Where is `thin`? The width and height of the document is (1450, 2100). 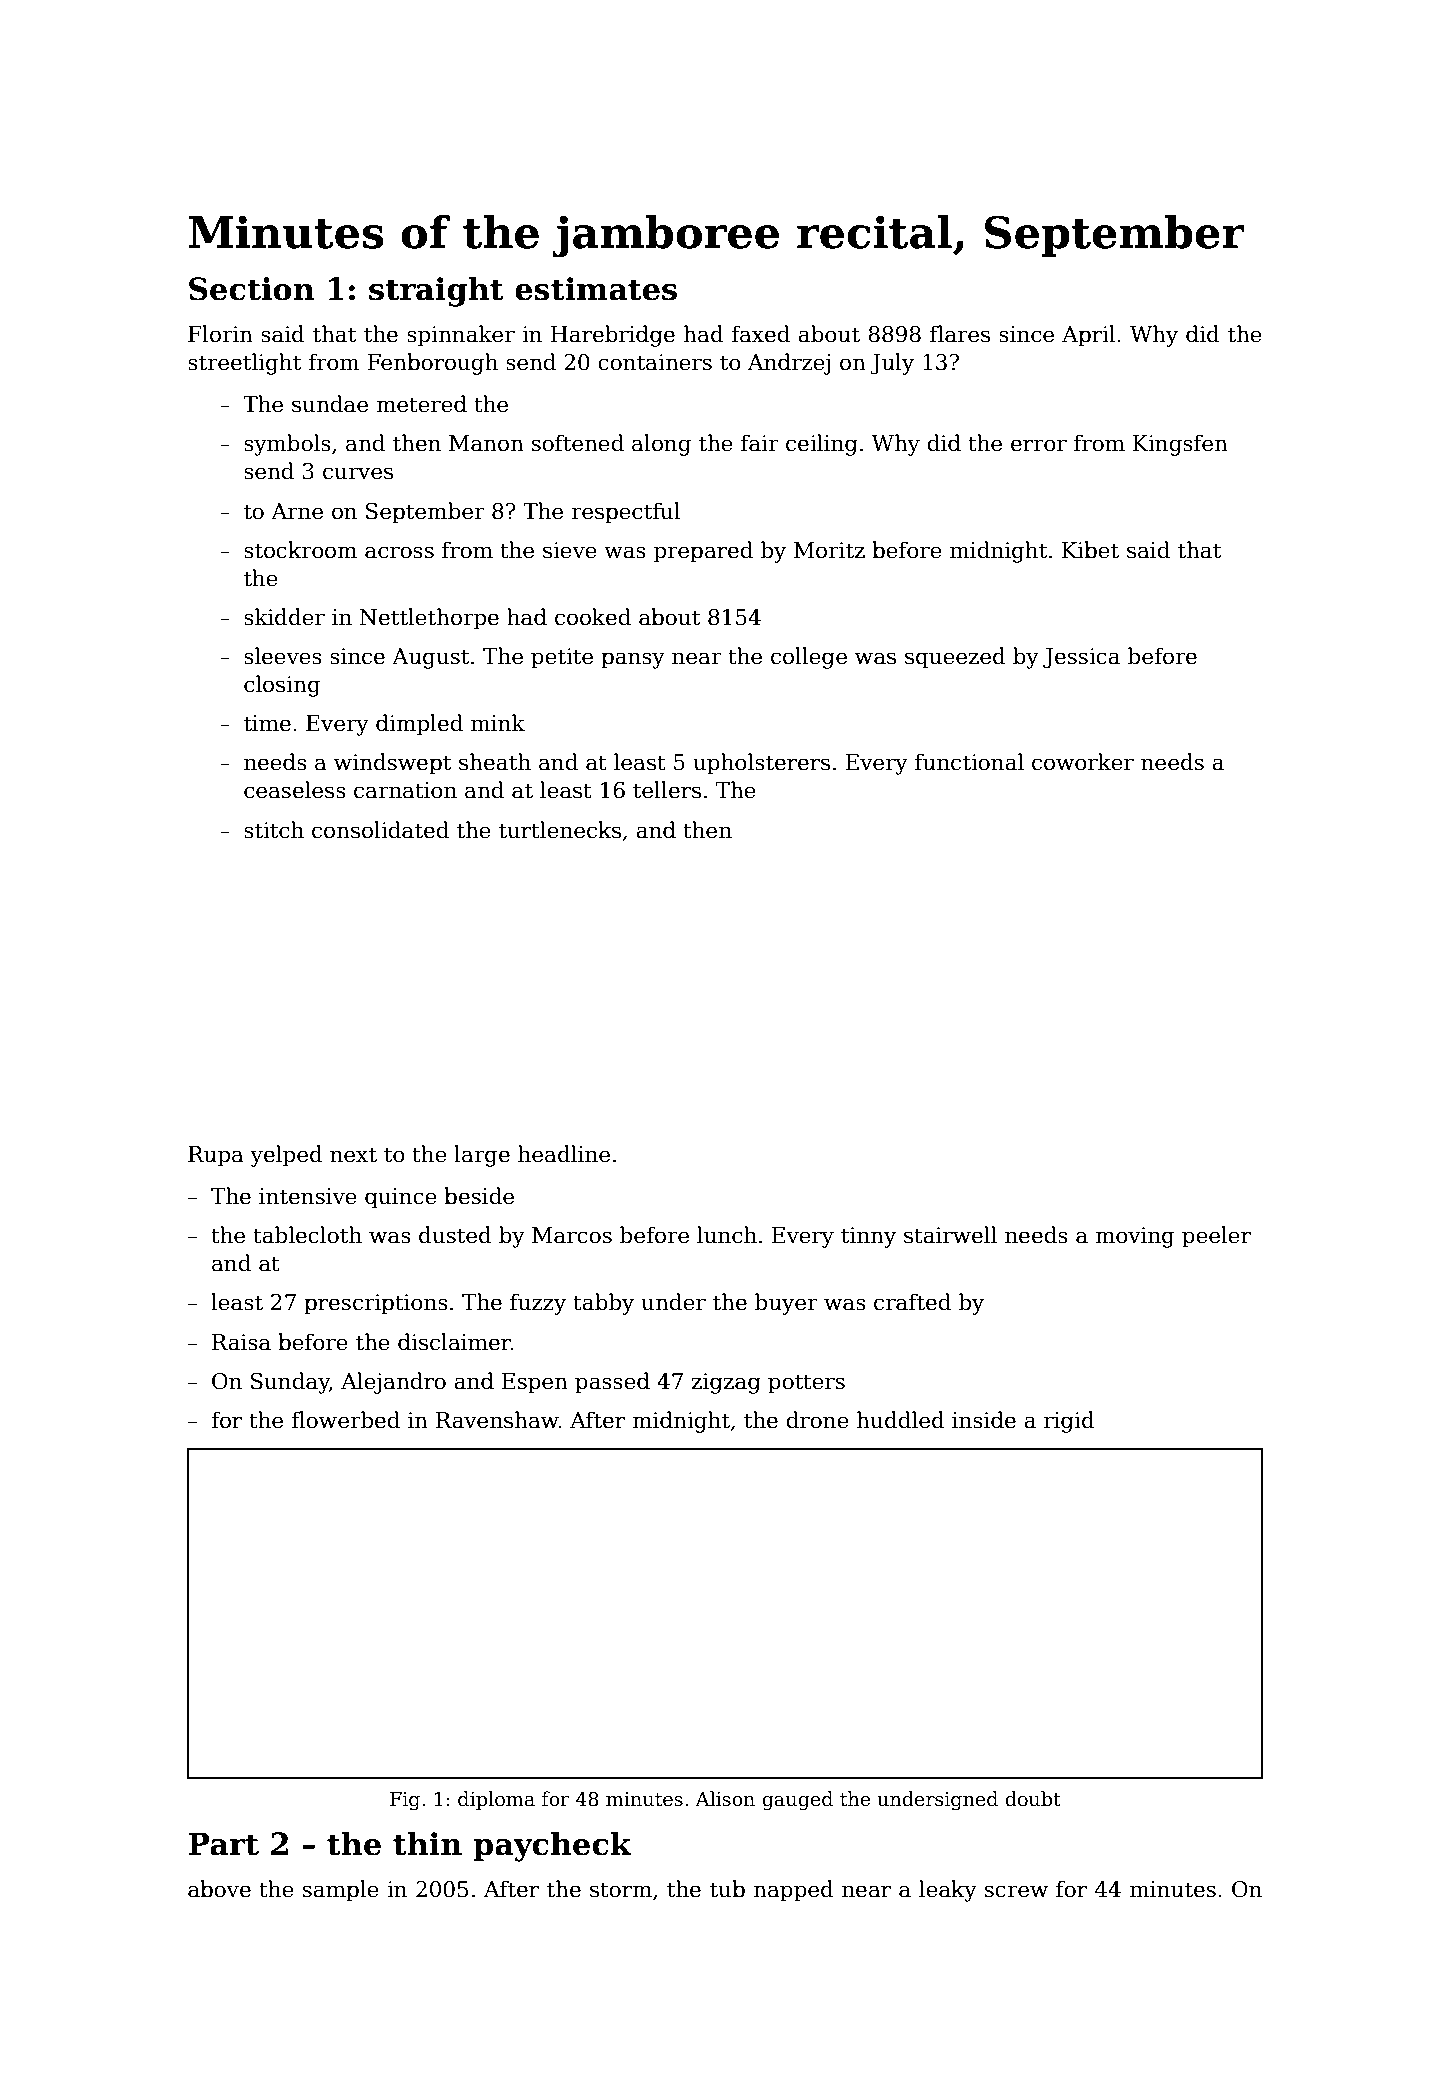 thin is located at coordinates (427, 1843).
